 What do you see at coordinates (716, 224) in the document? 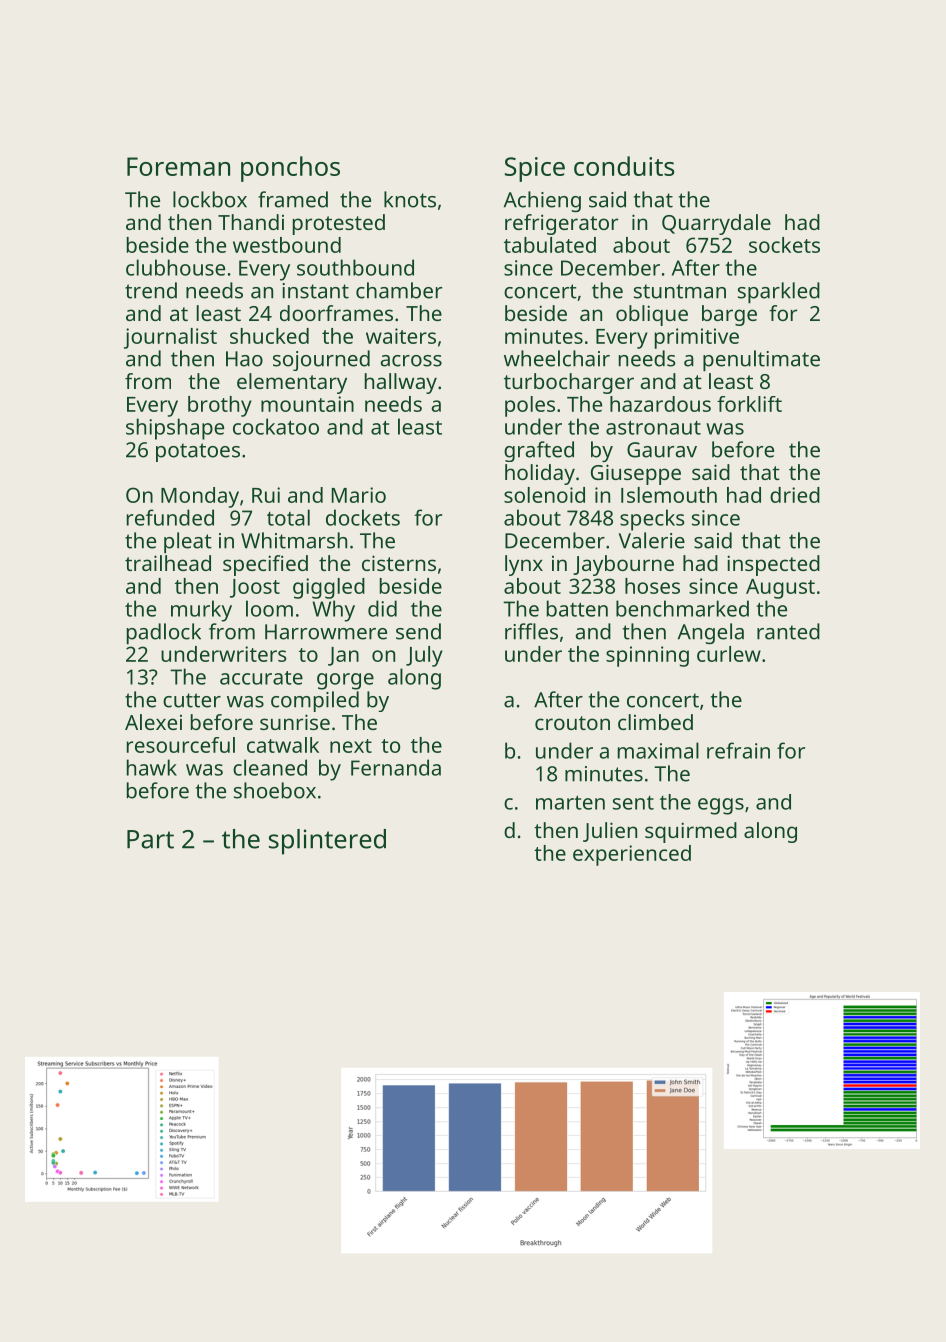
I see `Quarrydale` at bounding box center [716, 224].
